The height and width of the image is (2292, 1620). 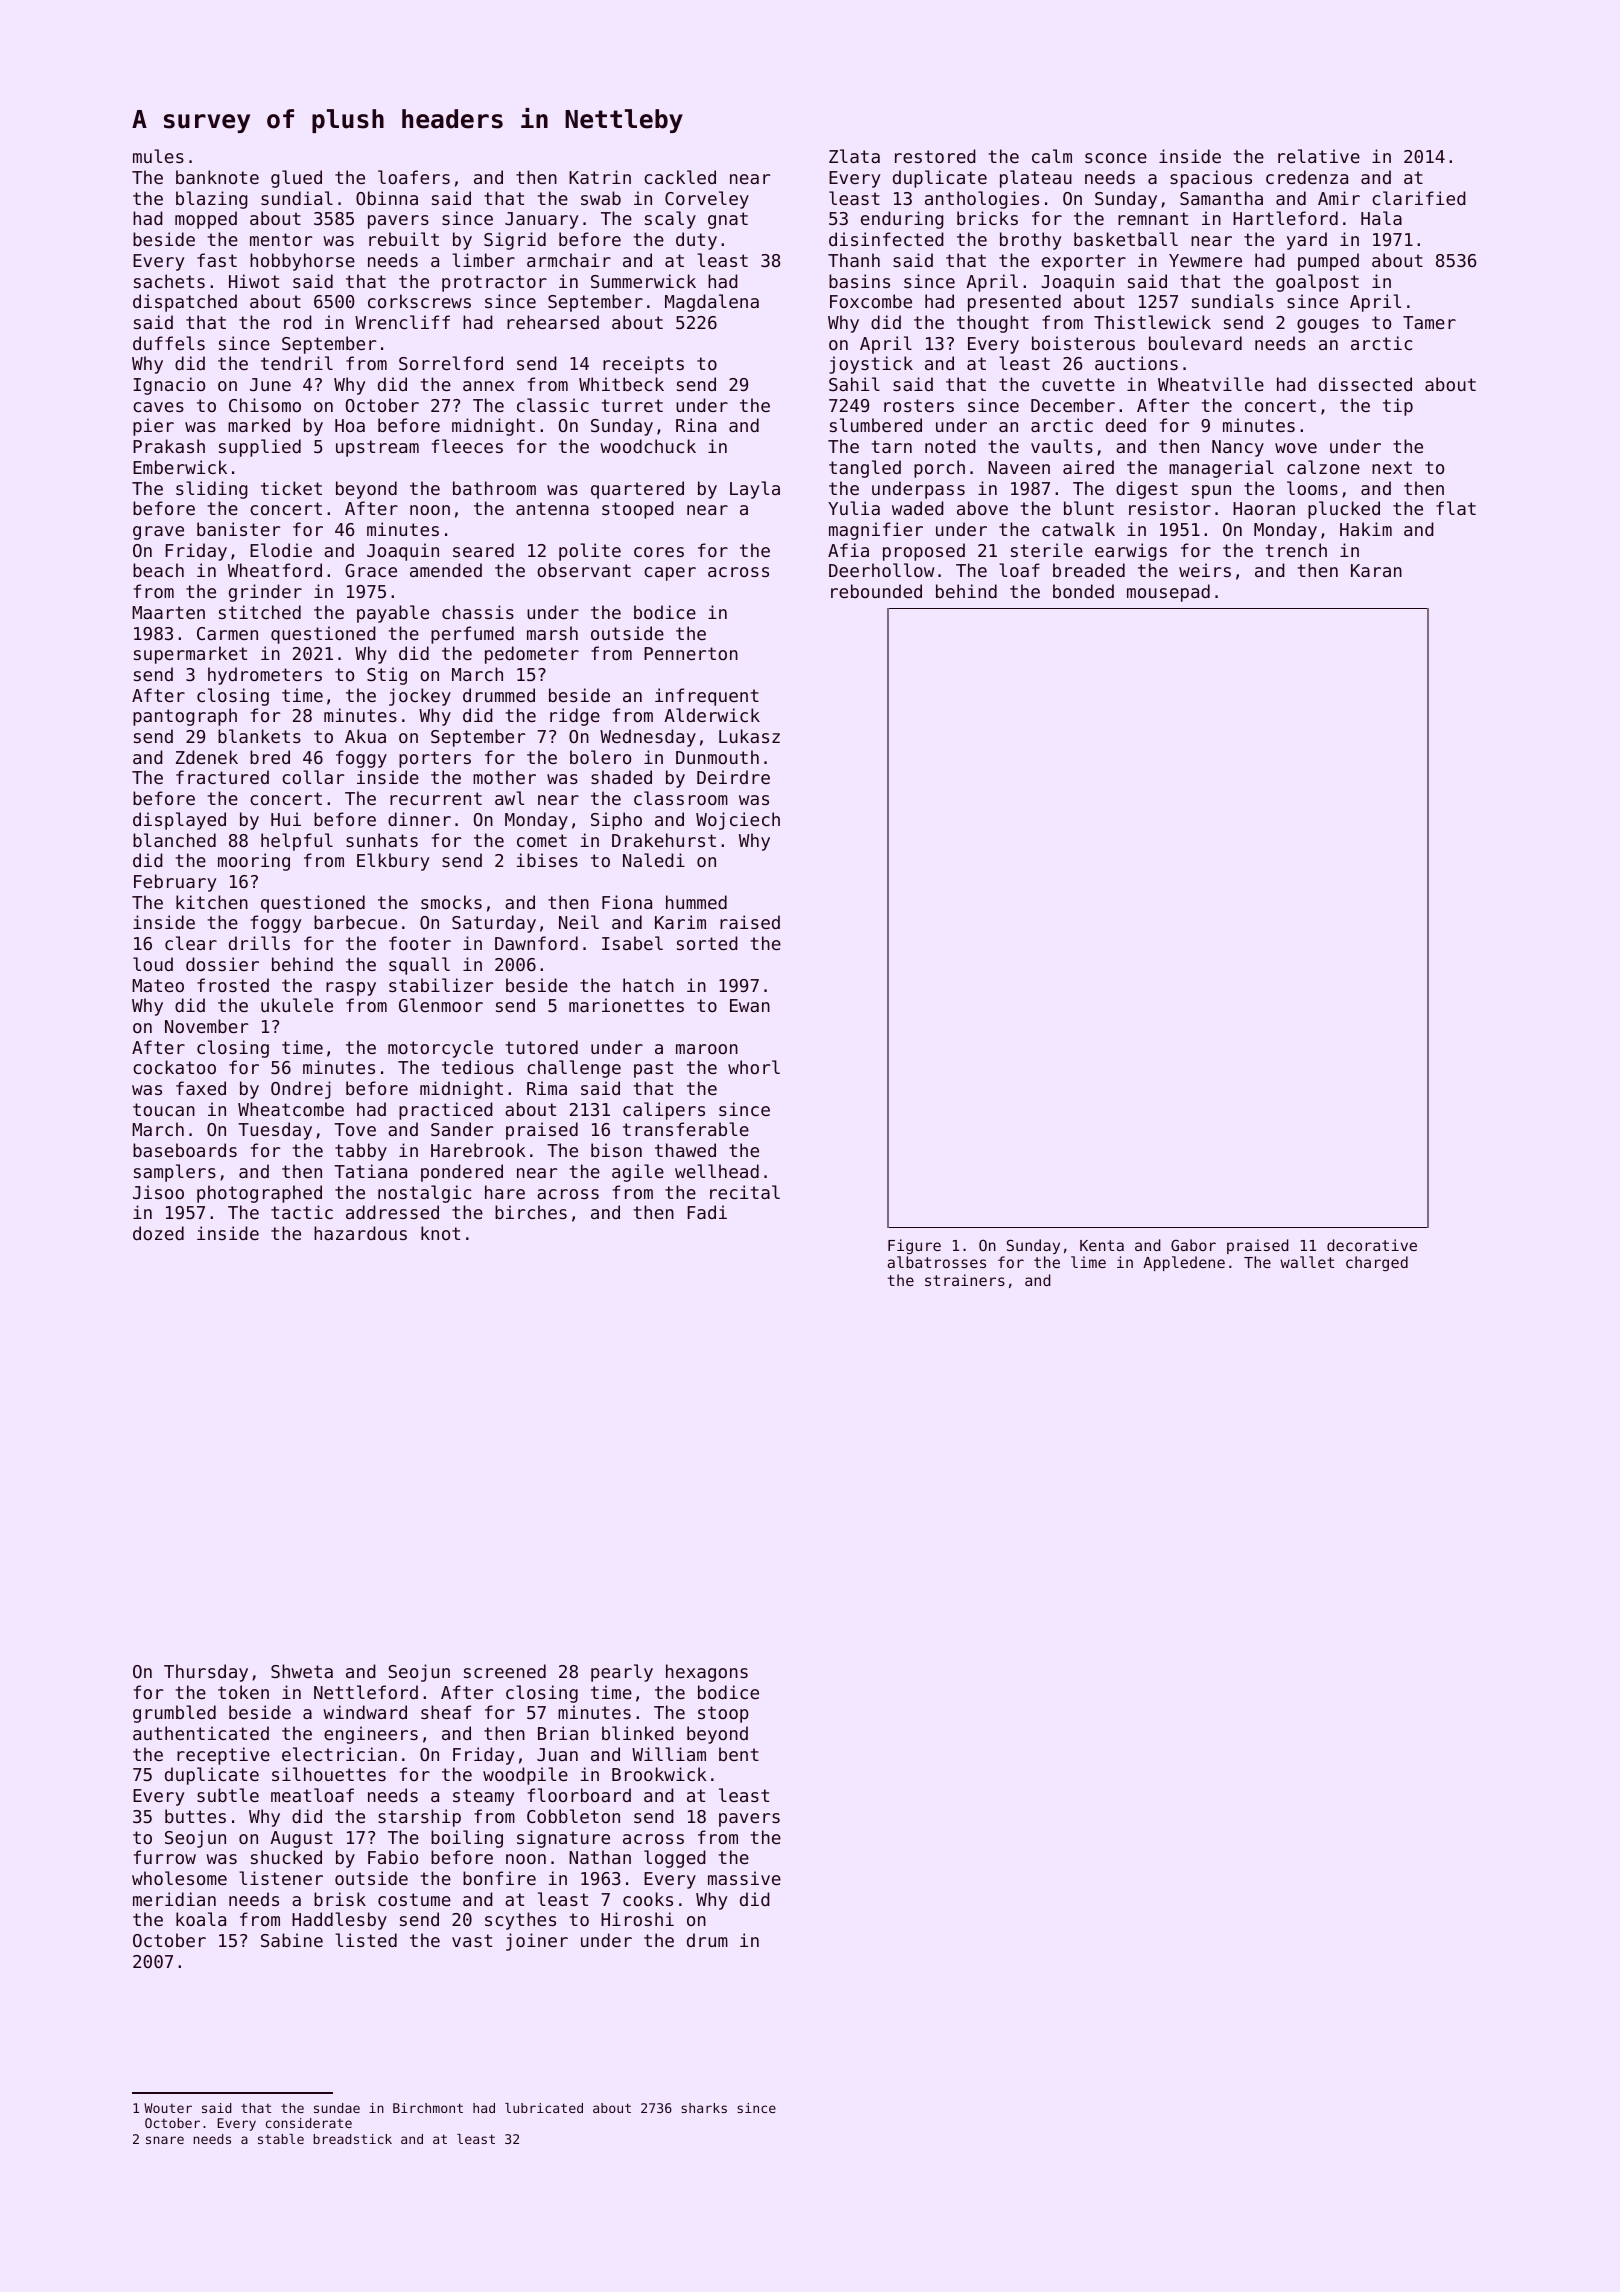 I want to click on breadstick, so click(x=352, y=2139).
